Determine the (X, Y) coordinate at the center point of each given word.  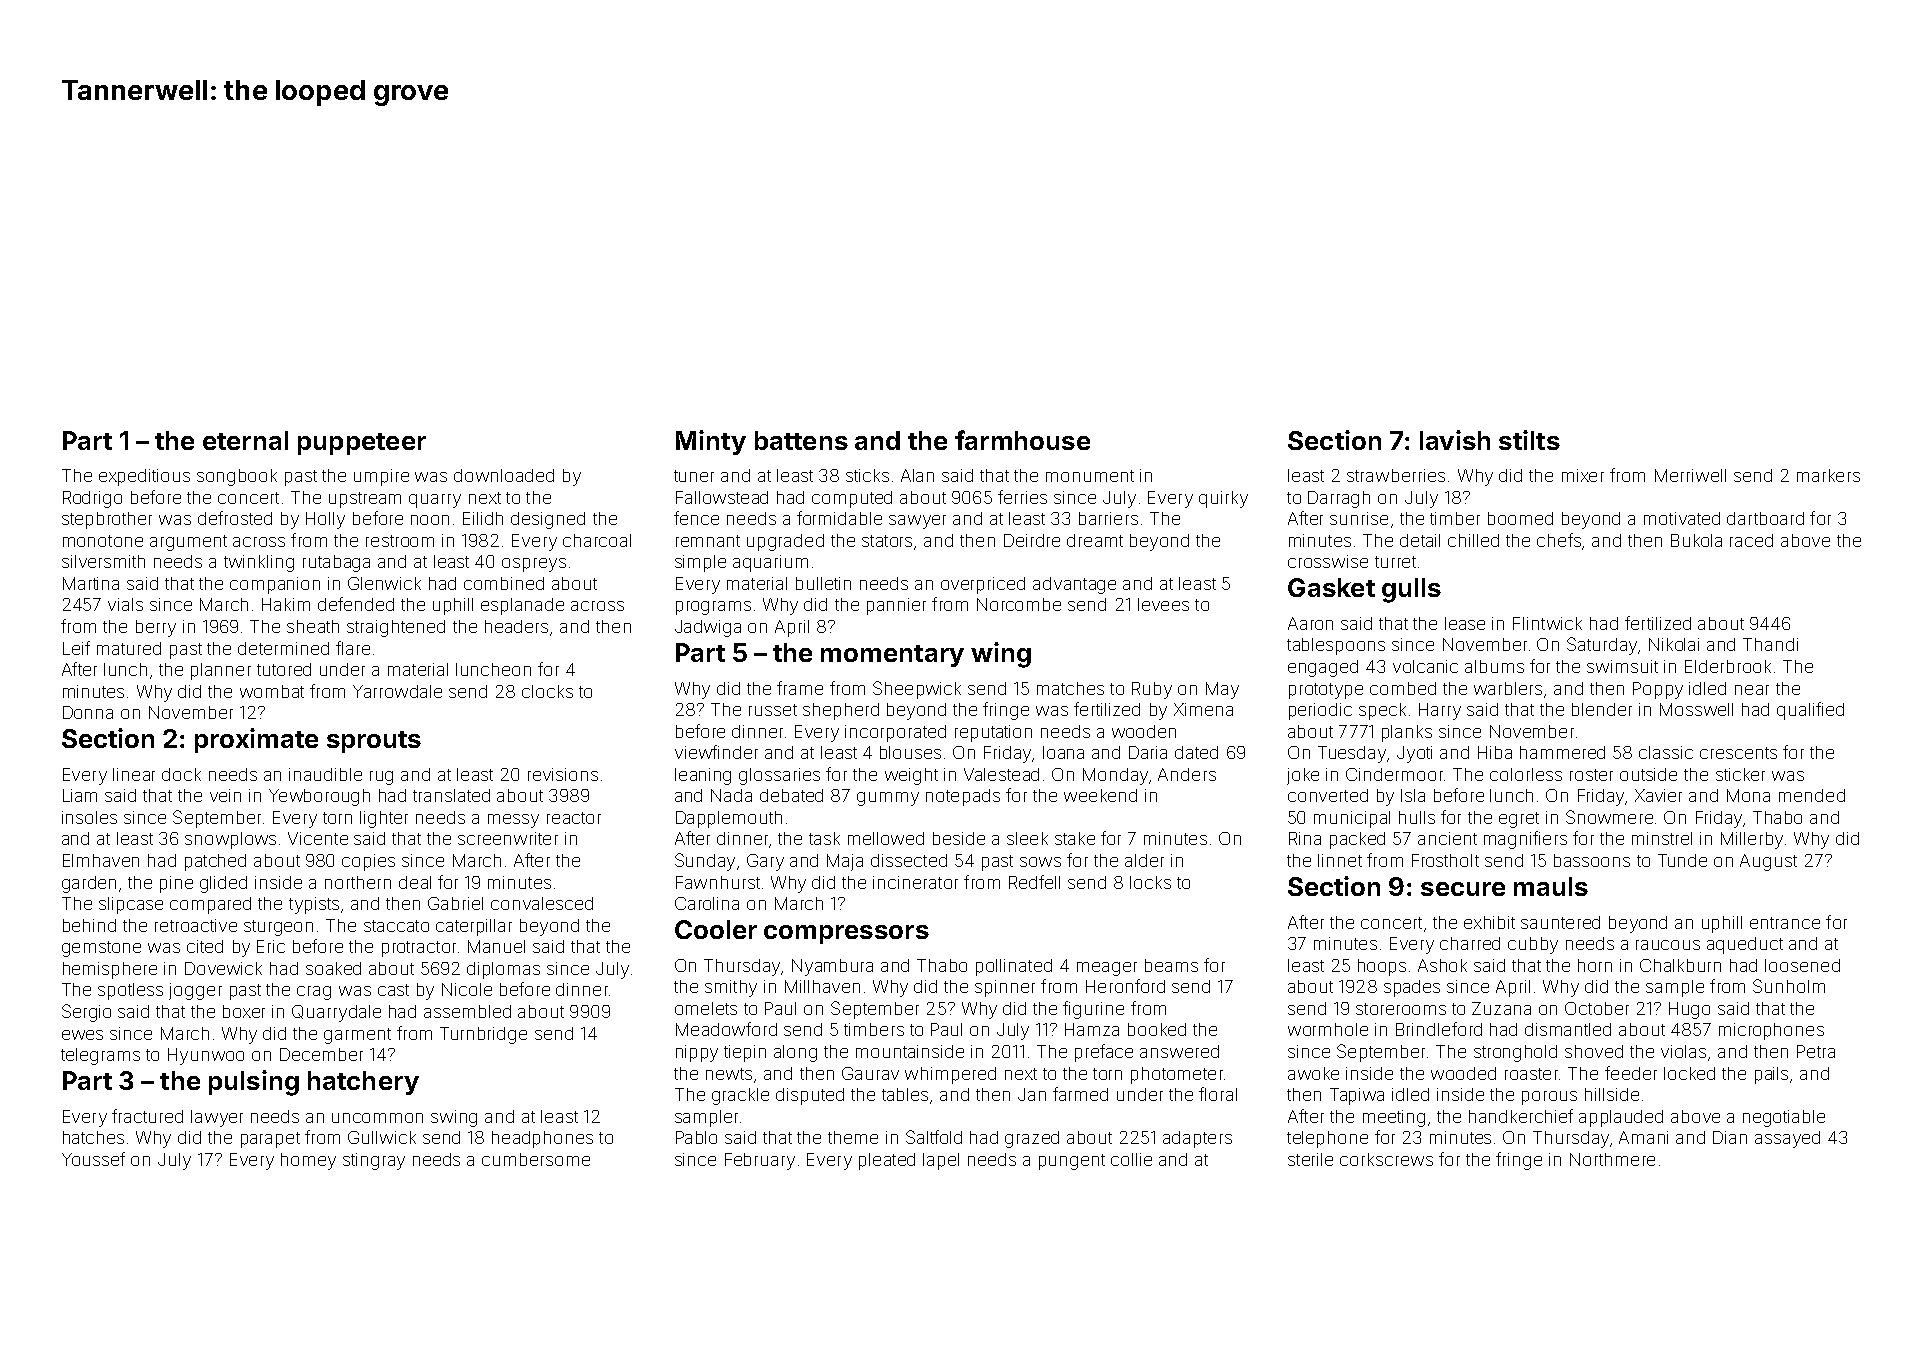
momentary (892, 656)
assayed (1787, 1139)
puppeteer (362, 444)
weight (911, 776)
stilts (1529, 440)
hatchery (363, 1083)
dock (181, 774)
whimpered (950, 1075)
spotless (130, 991)
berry (156, 628)
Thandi (1770, 644)
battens (801, 440)
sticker (1740, 774)
